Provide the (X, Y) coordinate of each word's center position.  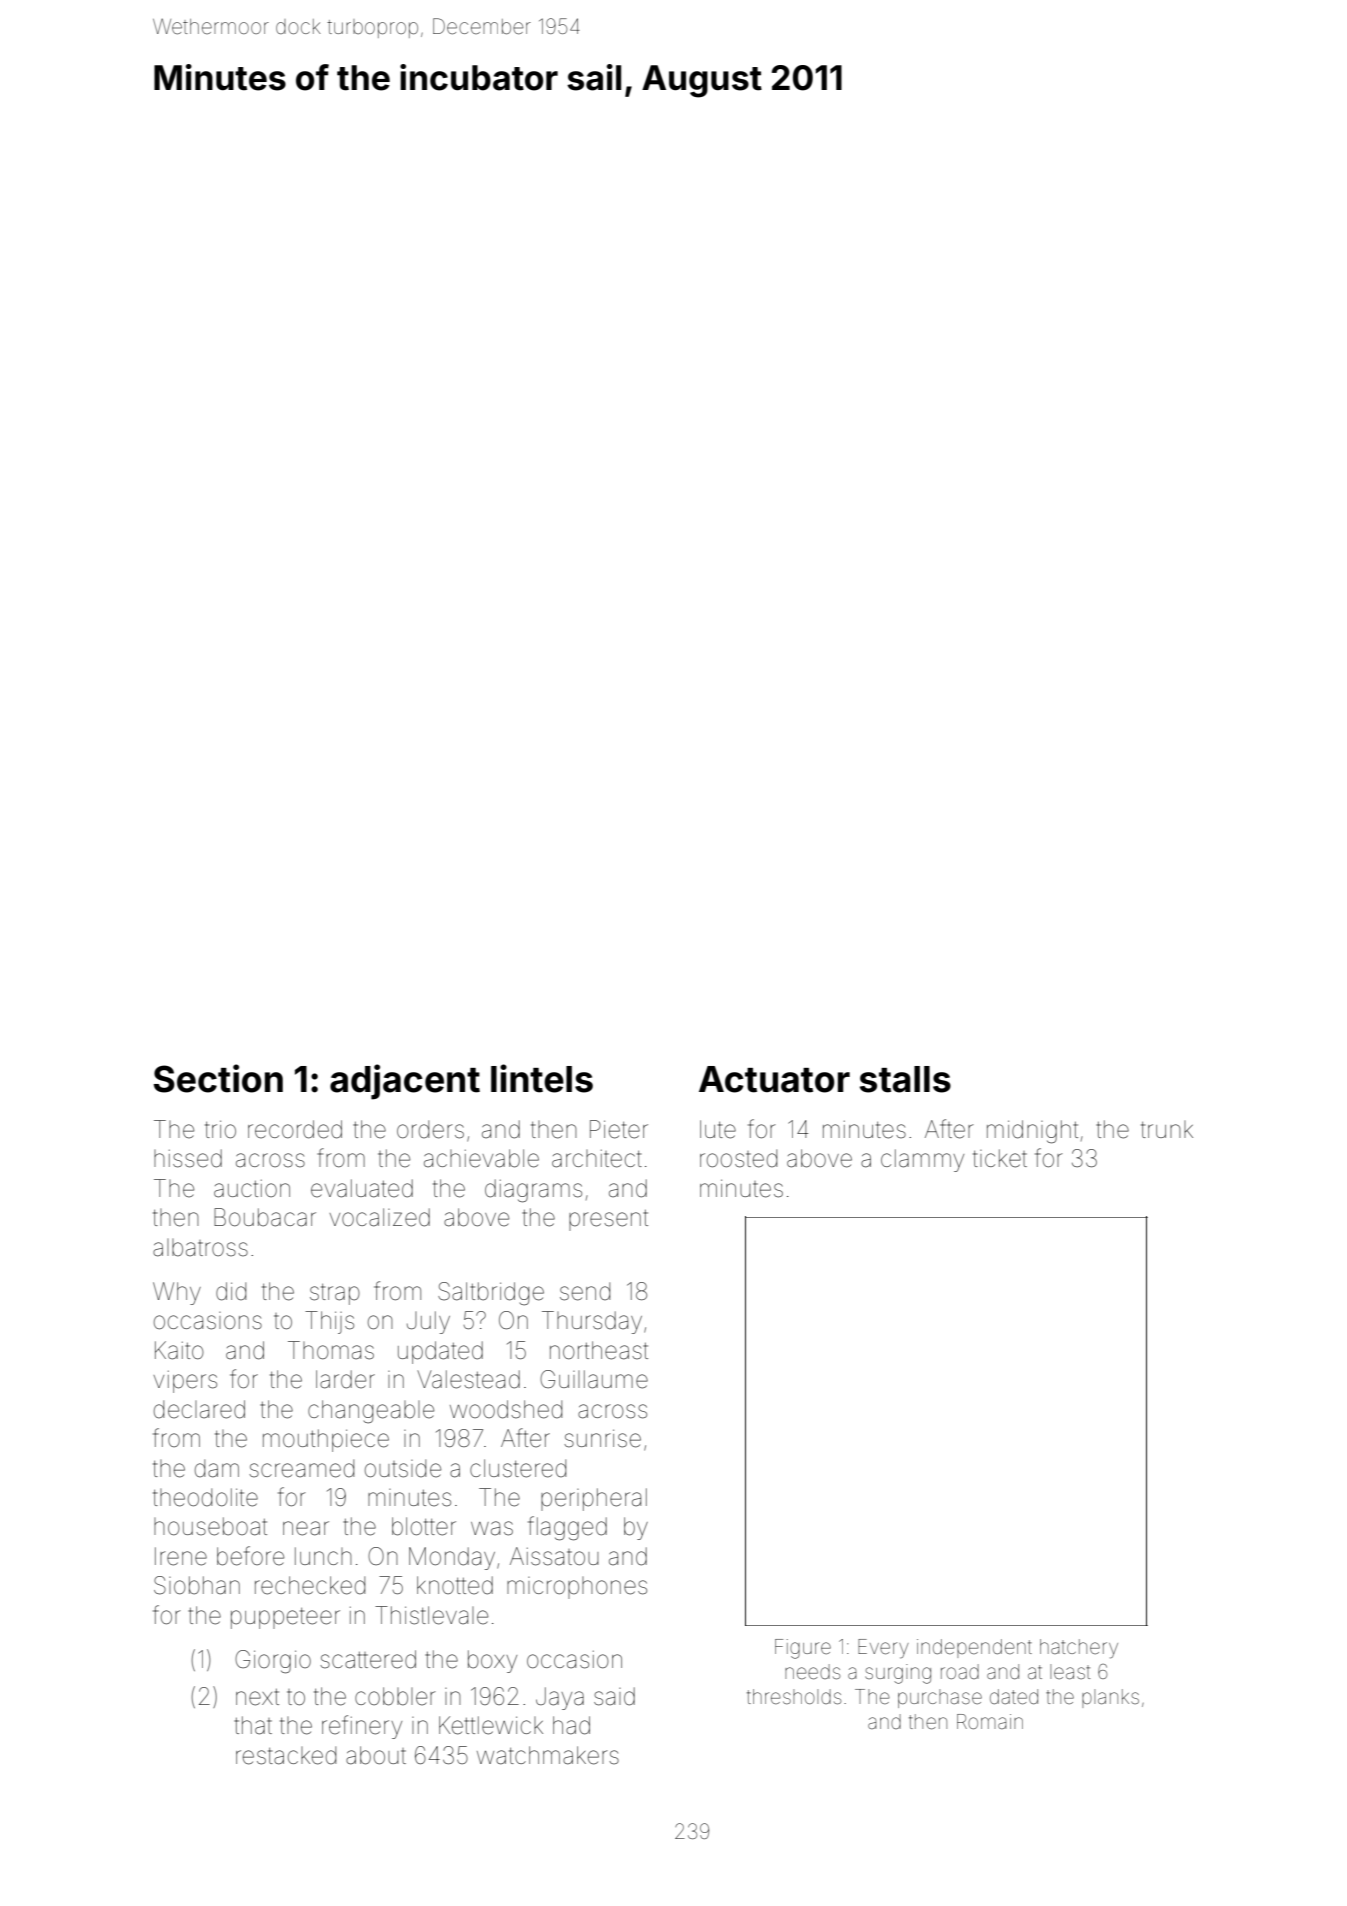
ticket (1000, 1158)
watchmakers (548, 1755)
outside (403, 1468)
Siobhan (197, 1585)
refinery (362, 1727)
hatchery (1079, 1649)
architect (597, 1158)
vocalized (379, 1217)
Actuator (774, 1079)
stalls (905, 1079)
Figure (803, 1649)
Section (218, 1078)
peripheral (594, 1499)
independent (974, 1648)
